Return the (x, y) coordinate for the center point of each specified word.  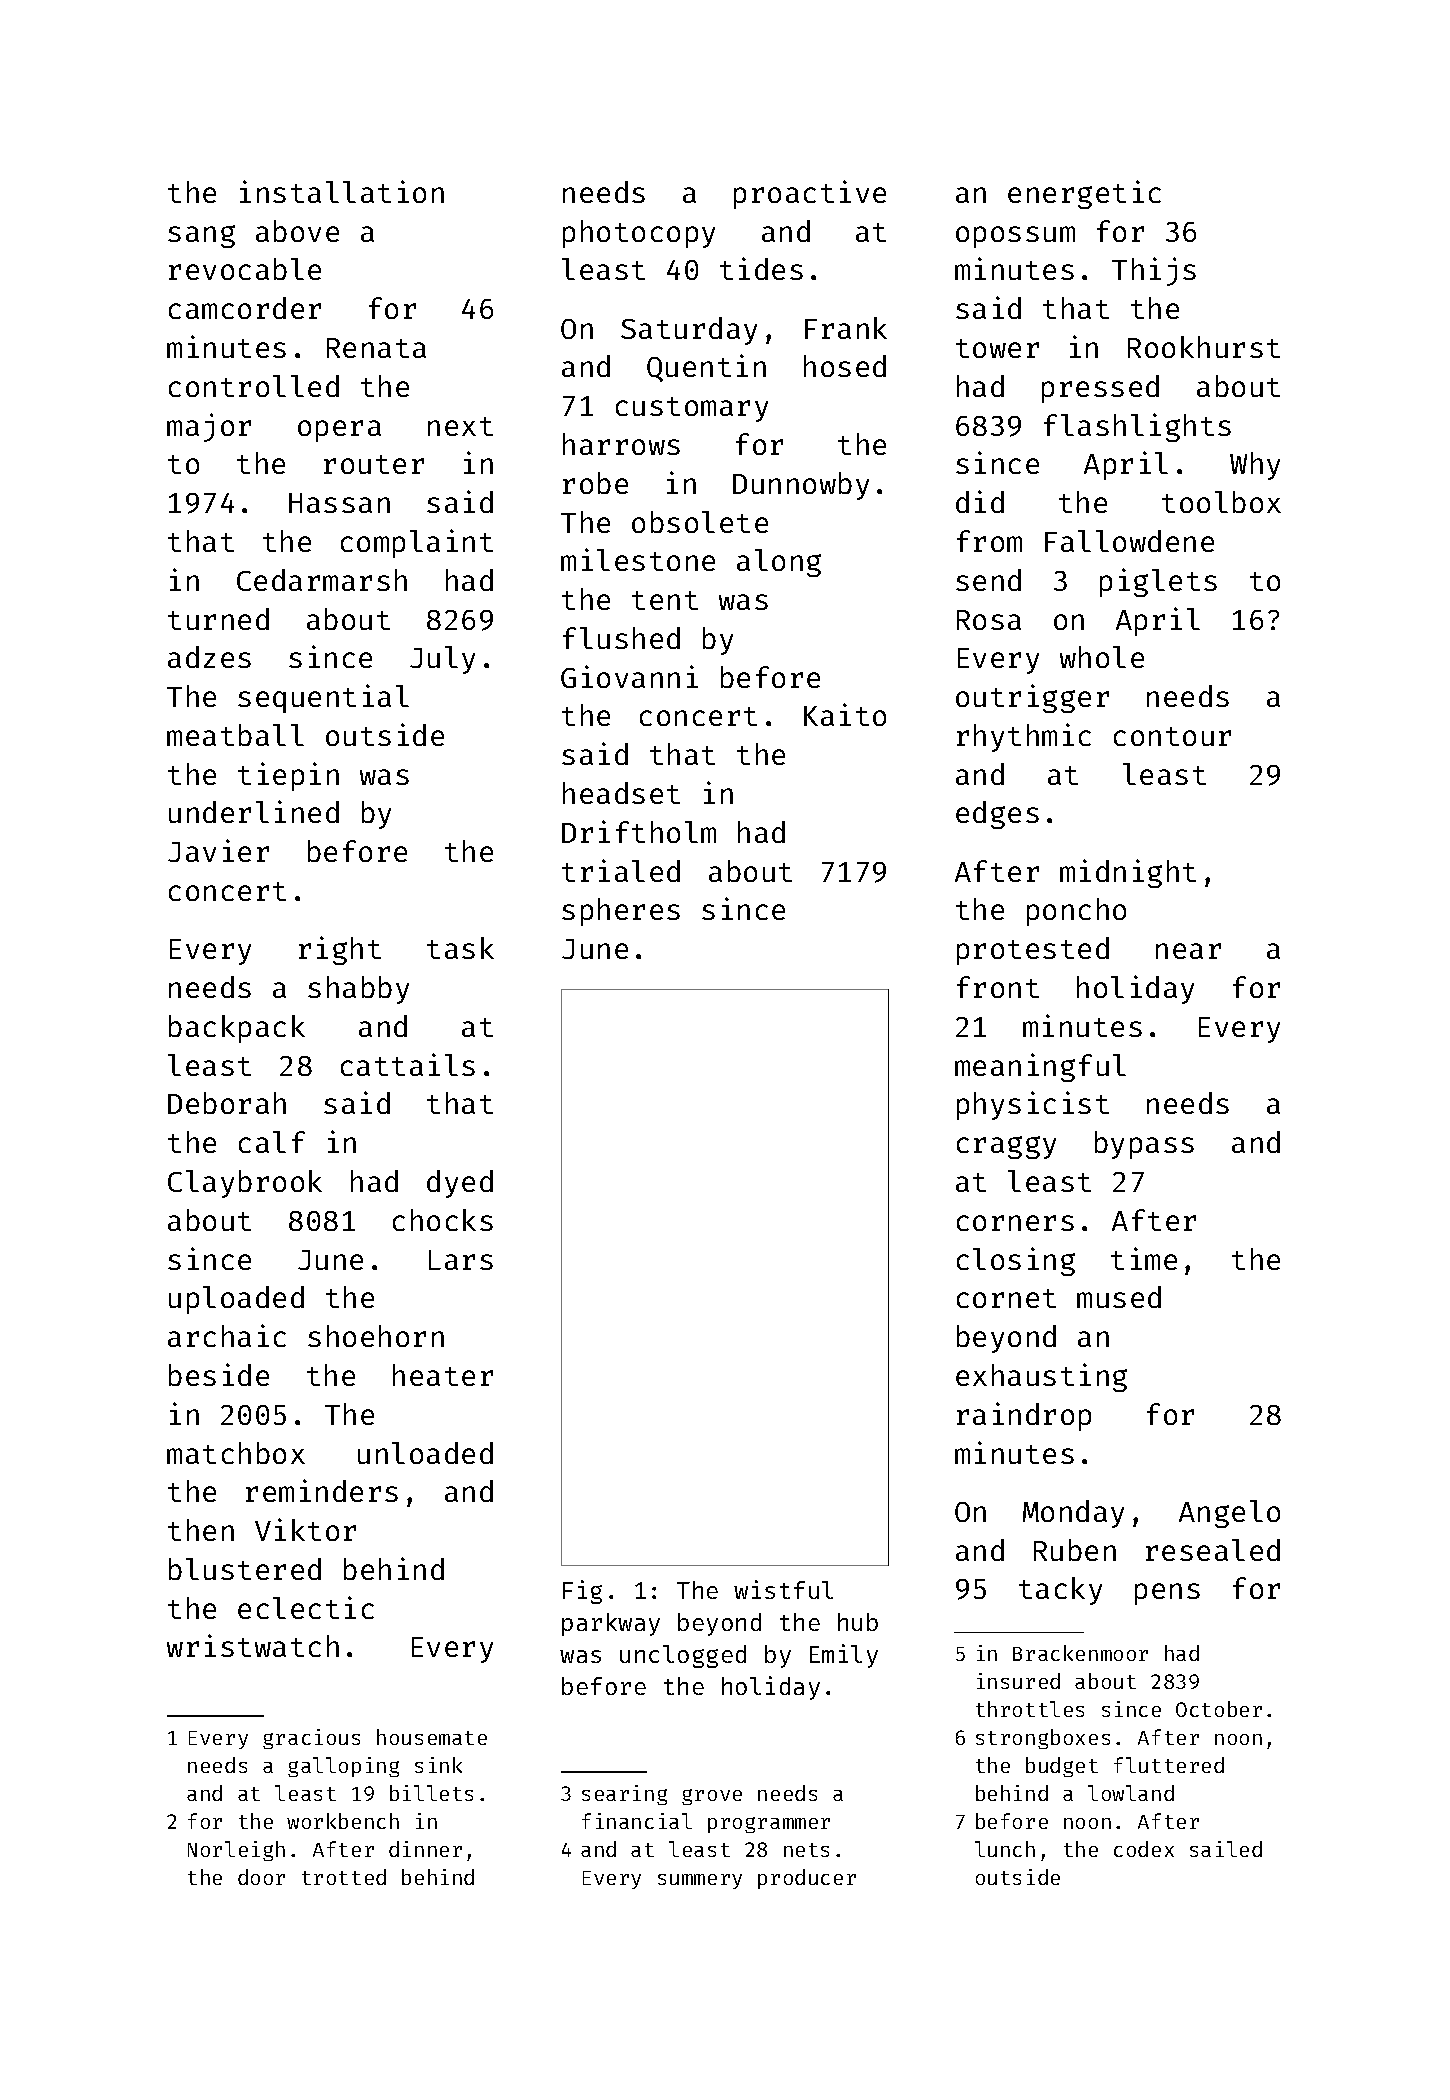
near (1188, 951)
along (779, 563)
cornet (1006, 1298)
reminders (322, 1490)
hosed (845, 366)
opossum (1015, 237)
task (460, 948)
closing (1016, 1261)
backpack (237, 1029)
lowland (1131, 1793)
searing (624, 1795)
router (374, 464)
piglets (1158, 582)
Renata (376, 348)
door (261, 1877)
